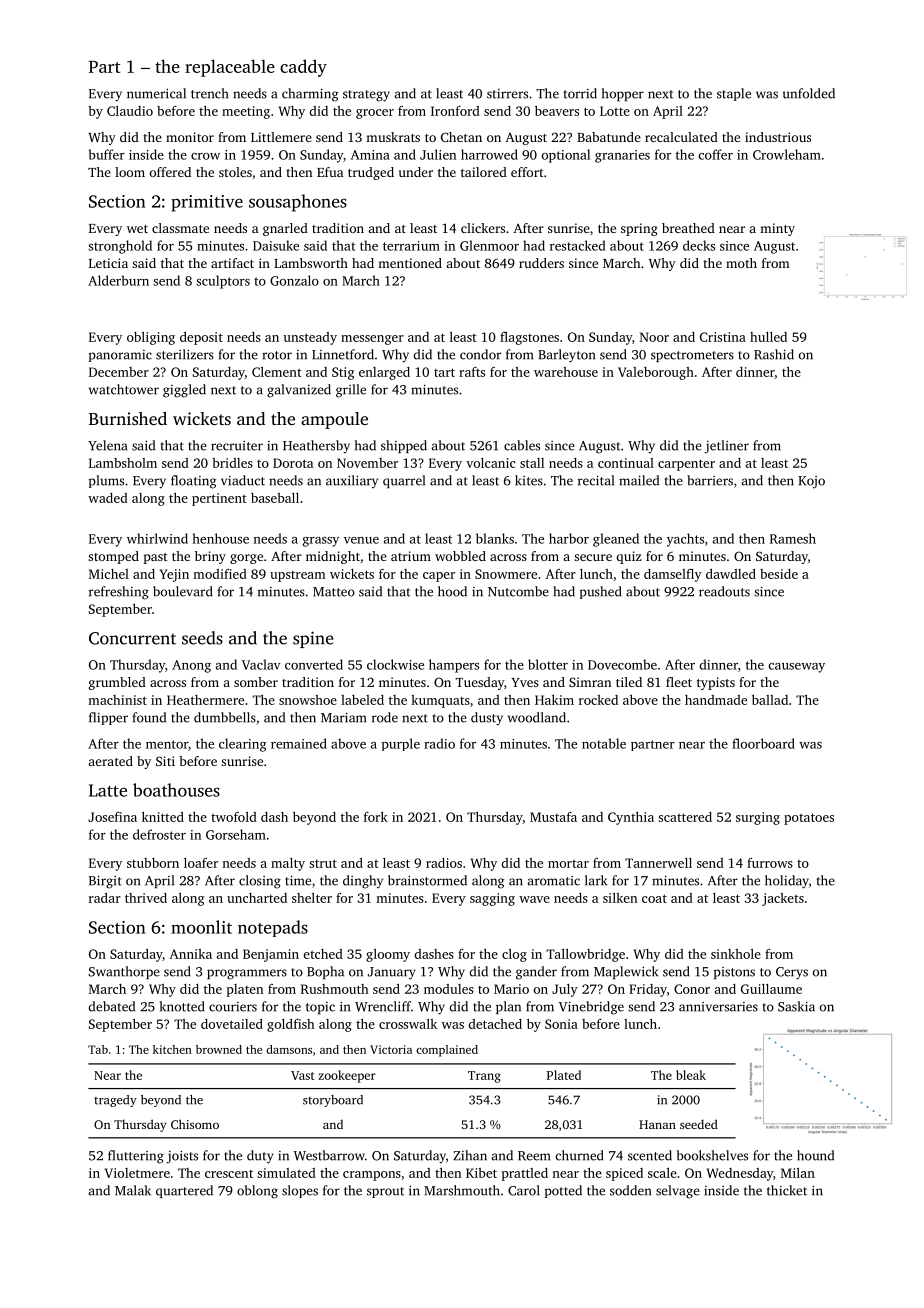 The height and width of the image is (1308, 924). Describe the element at coordinates (779, 574) in the image. I see `beside` at that location.
